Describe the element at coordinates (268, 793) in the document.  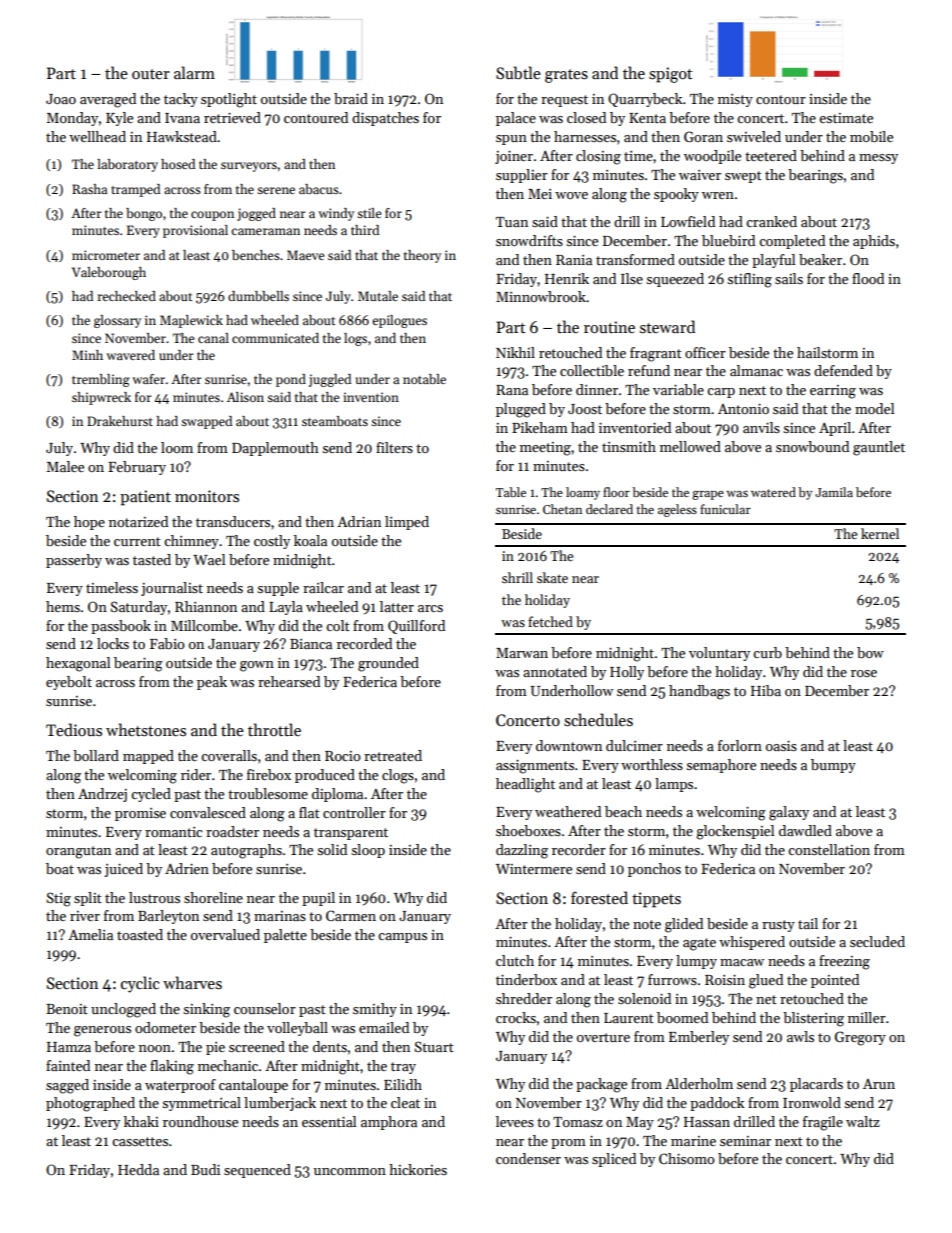
I see `troublesome` at that location.
